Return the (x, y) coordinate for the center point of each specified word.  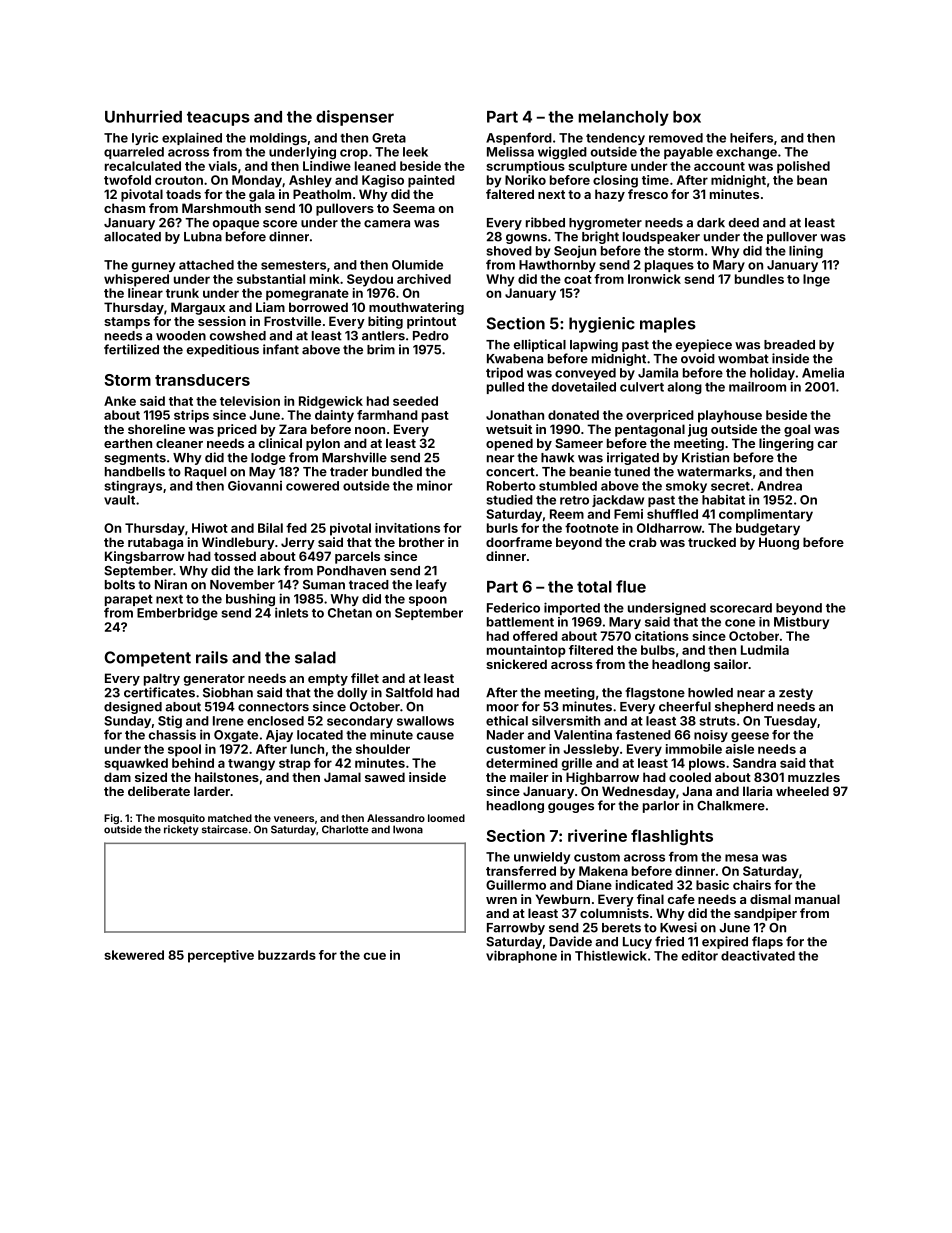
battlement (520, 622)
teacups (218, 118)
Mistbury (801, 623)
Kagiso (383, 181)
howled (710, 693)
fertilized (131, 349)
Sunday (127, 722)
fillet (365, 678)
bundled (397, 472)
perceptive (221, 956)
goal (797, 430)
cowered (312, 486)
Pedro (431, 336)
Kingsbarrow (145, 557)
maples (668, 325)
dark (711, 223)
